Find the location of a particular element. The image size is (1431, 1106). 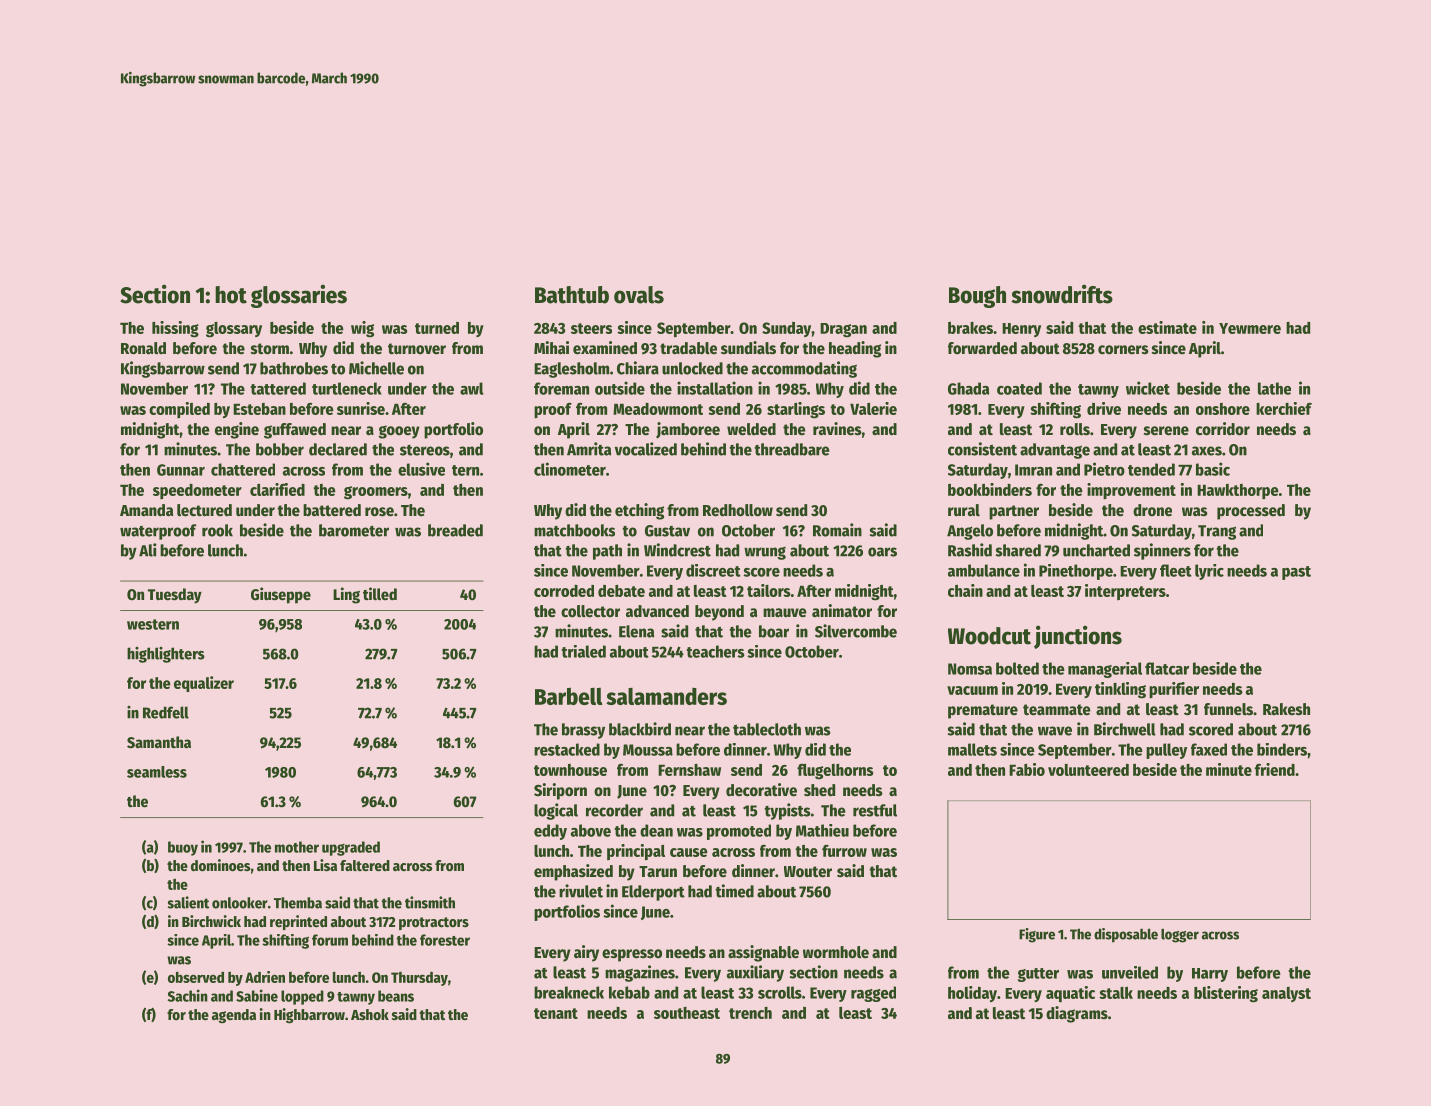

Yewmere is located at coordinates (1250, 328).
